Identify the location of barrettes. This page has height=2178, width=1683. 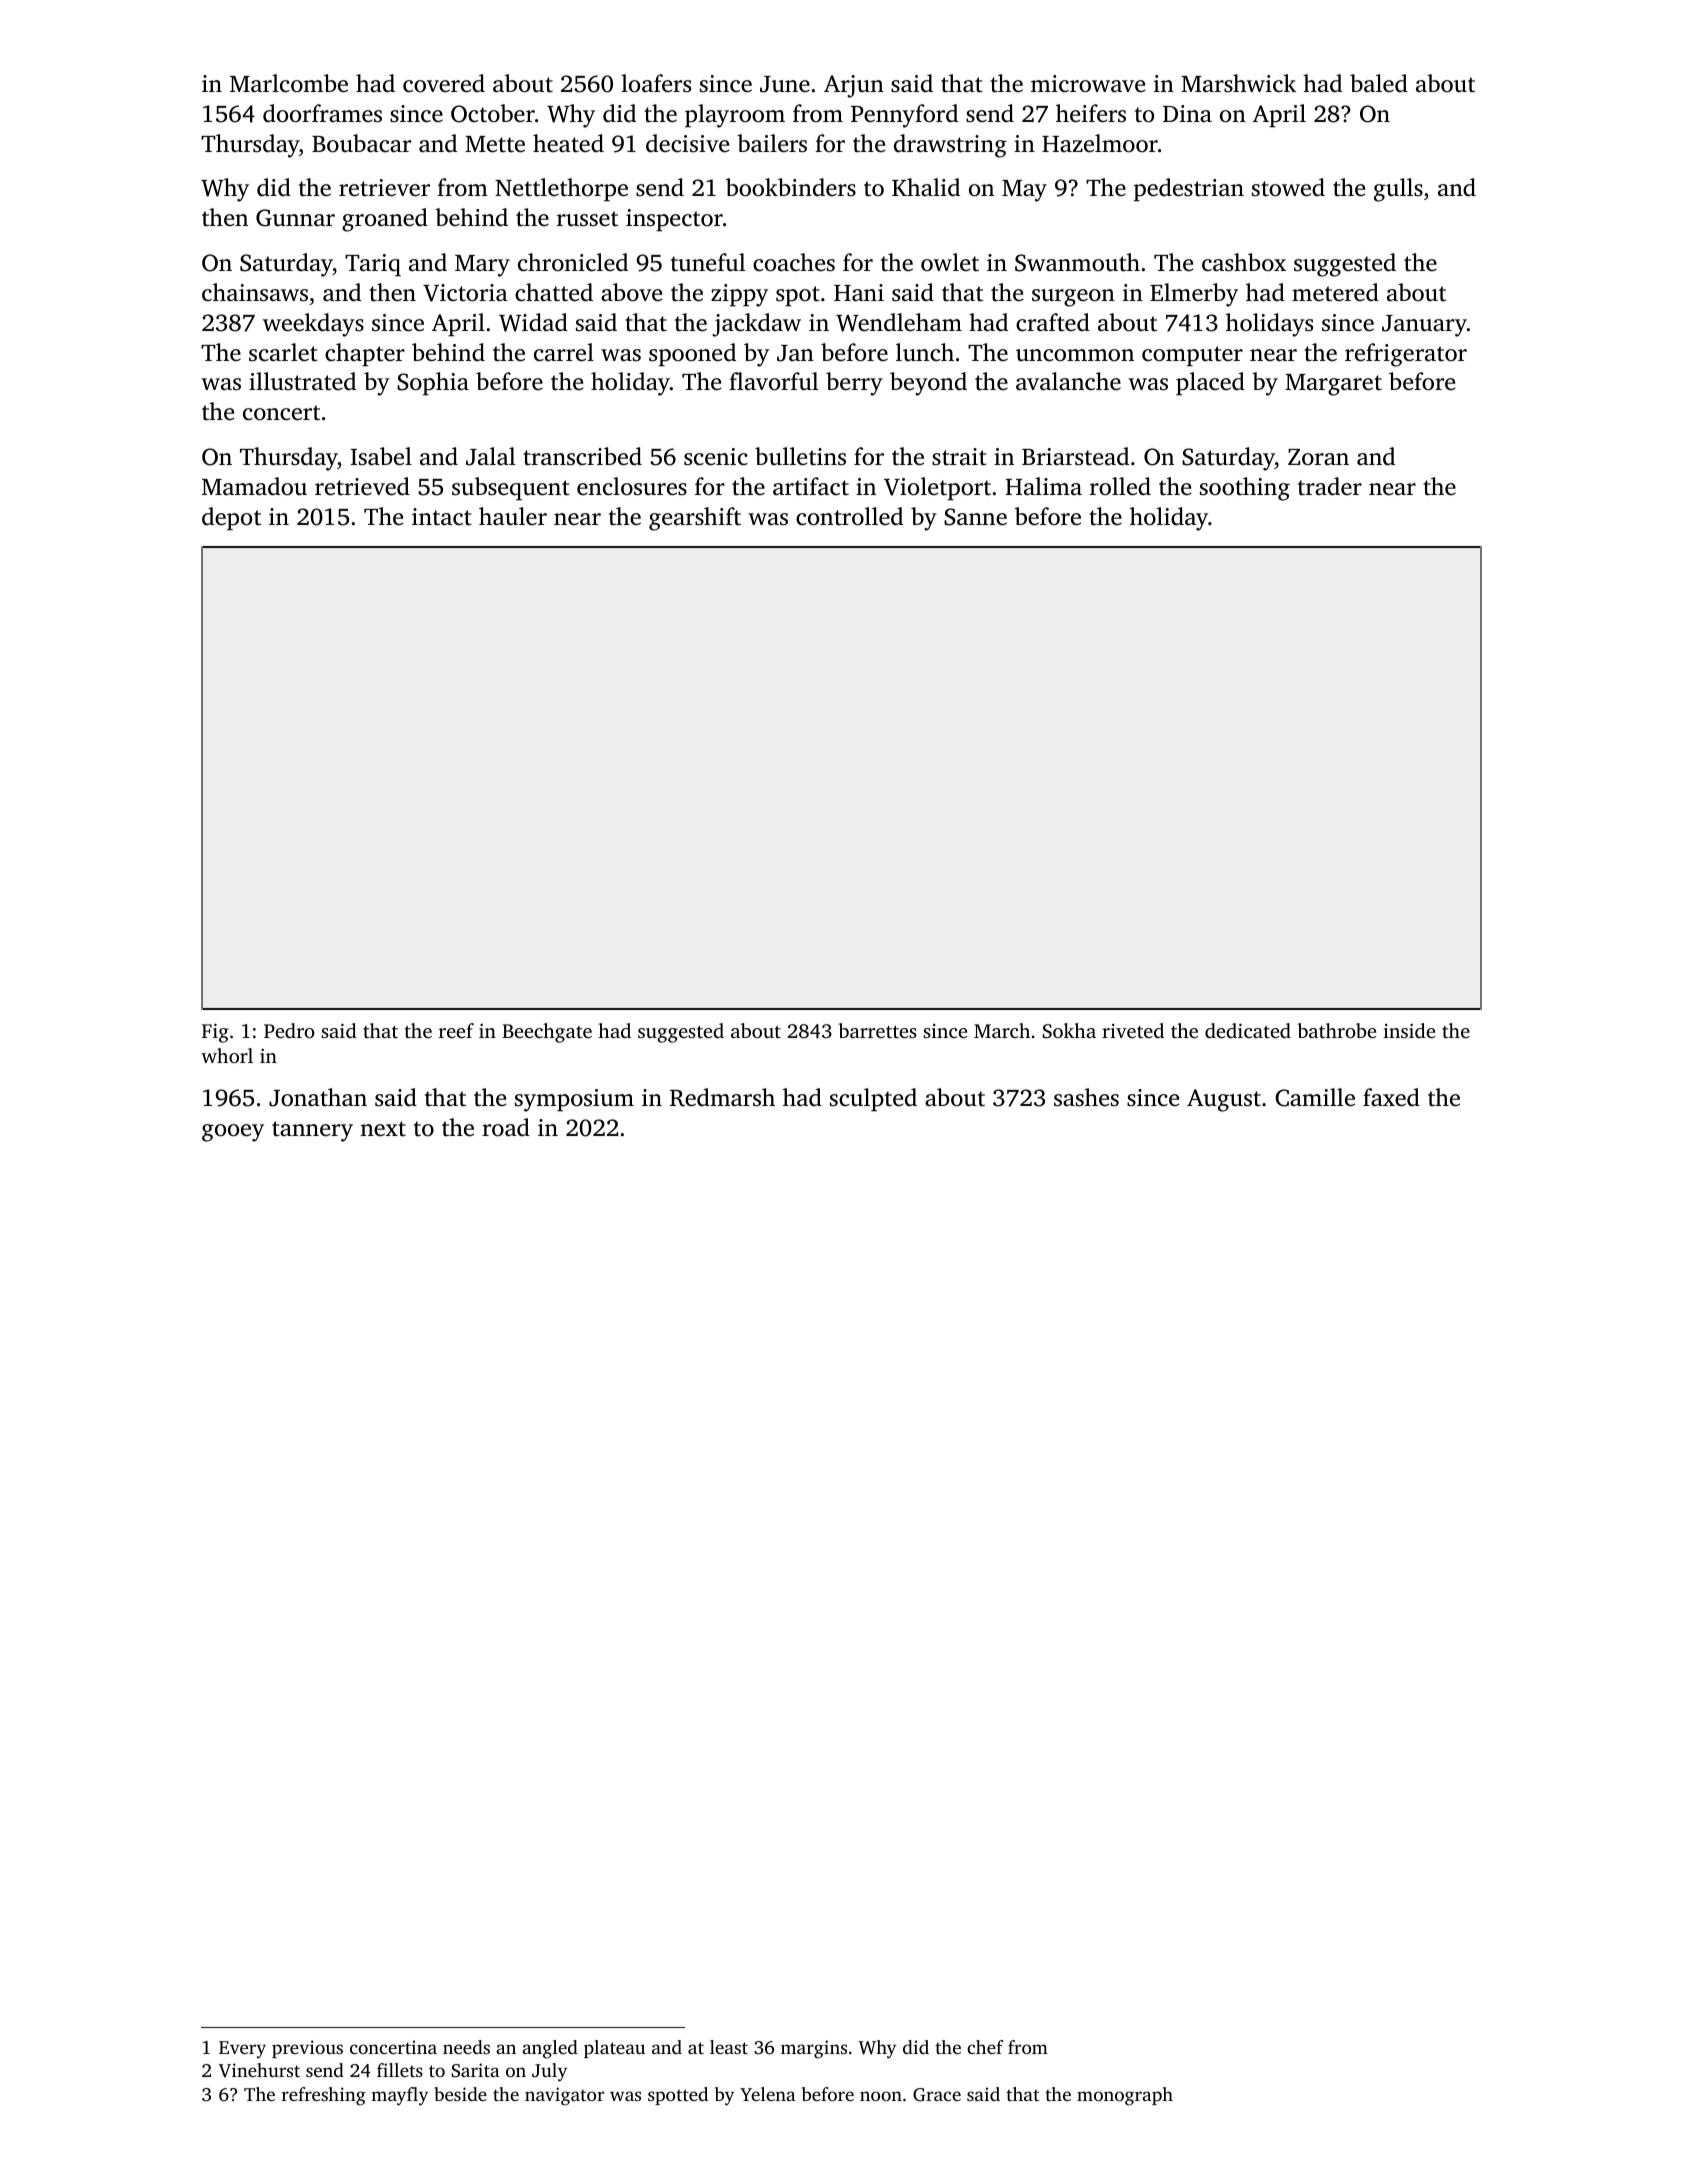
(877, 1030).
